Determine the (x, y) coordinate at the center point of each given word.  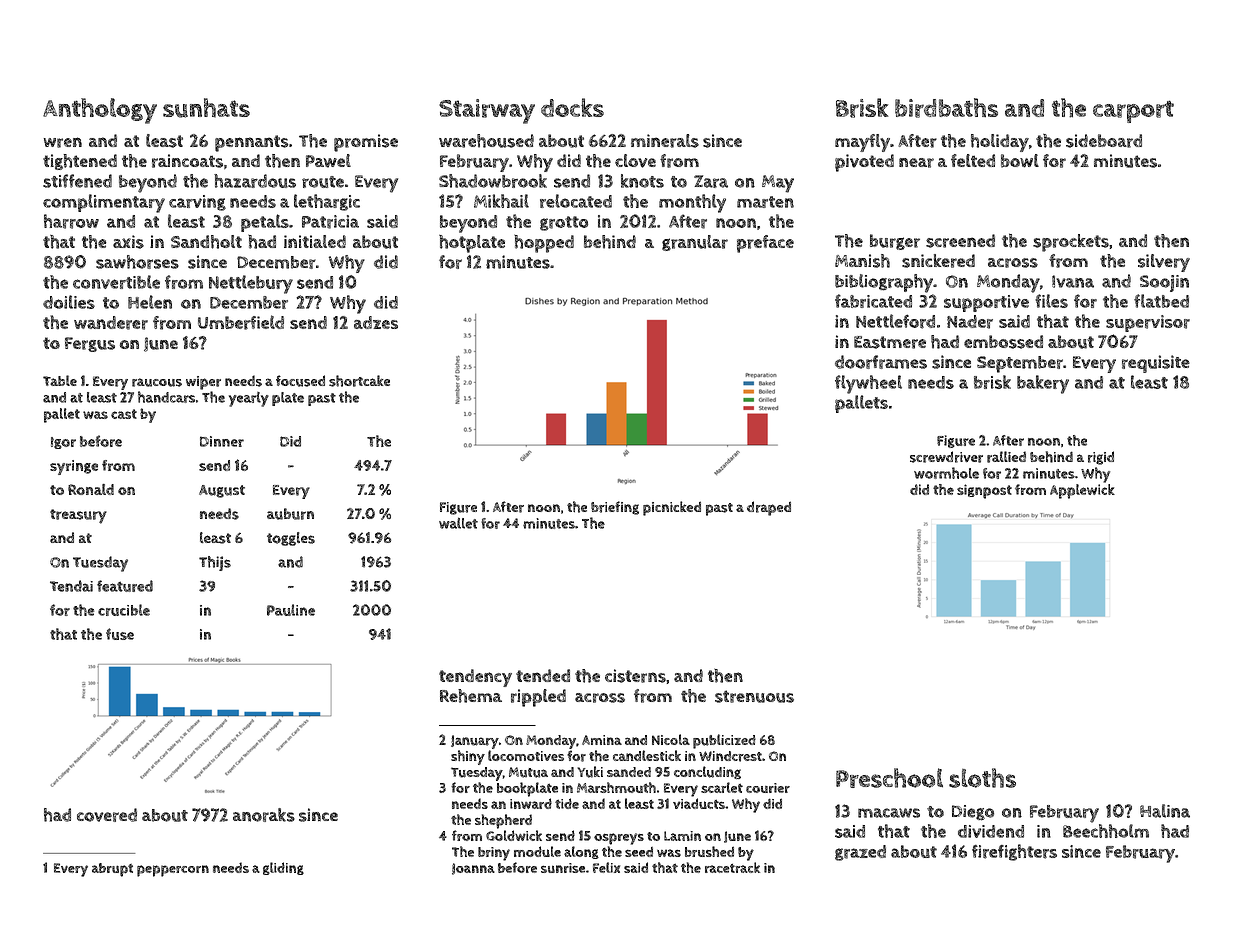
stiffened (77, 181)
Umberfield (241, 322)
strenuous (754, 696)
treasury (78, 516)
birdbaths (946, 108)
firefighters (1014, 852)
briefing (615, 508)
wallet (458, 523)
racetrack (732, 867)
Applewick (1082, 491)
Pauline (291, 610)
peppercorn (173, 871)
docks (572, 107)
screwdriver (946, 457)
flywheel (868, 384)
